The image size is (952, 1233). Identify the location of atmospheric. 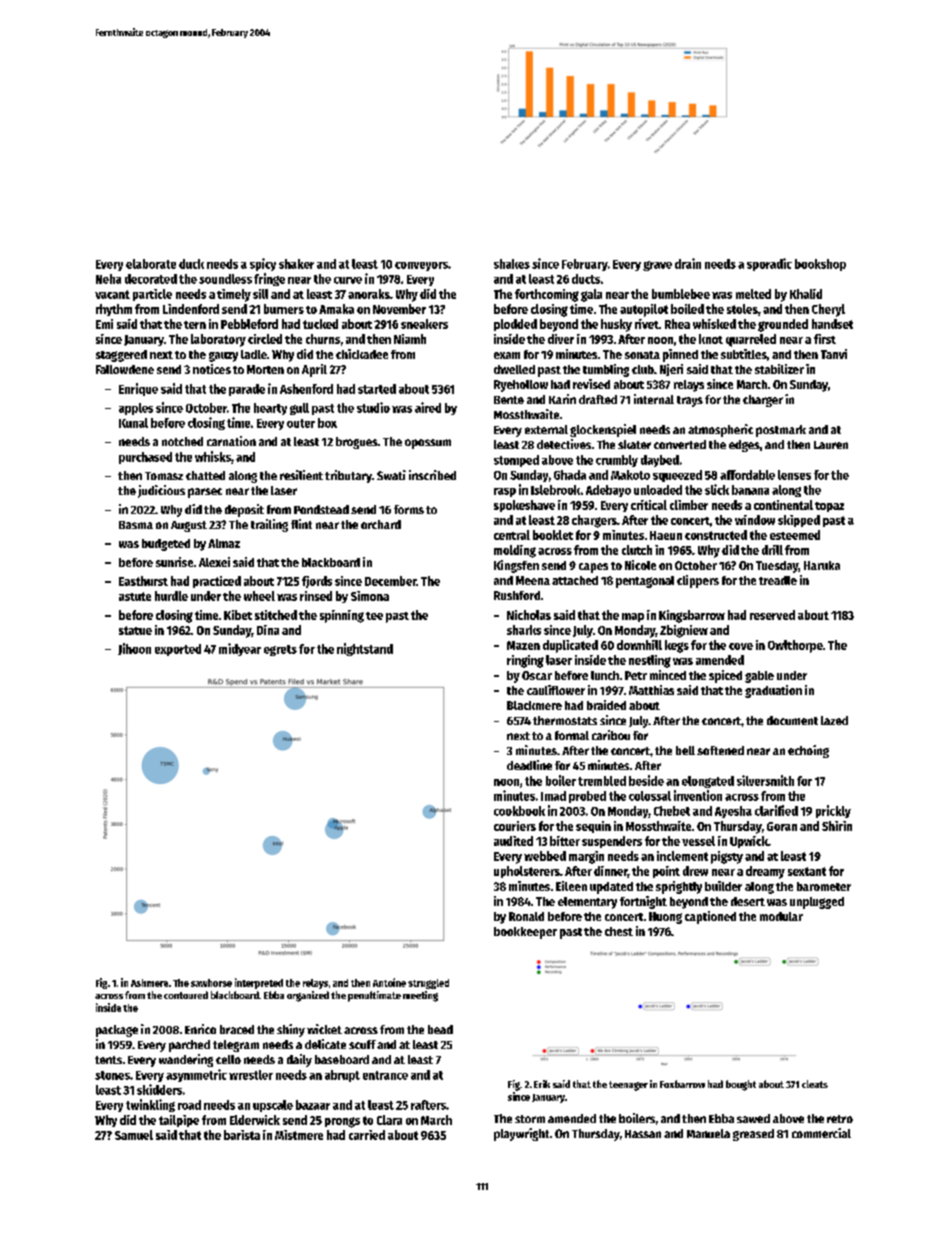
(720, 430).
